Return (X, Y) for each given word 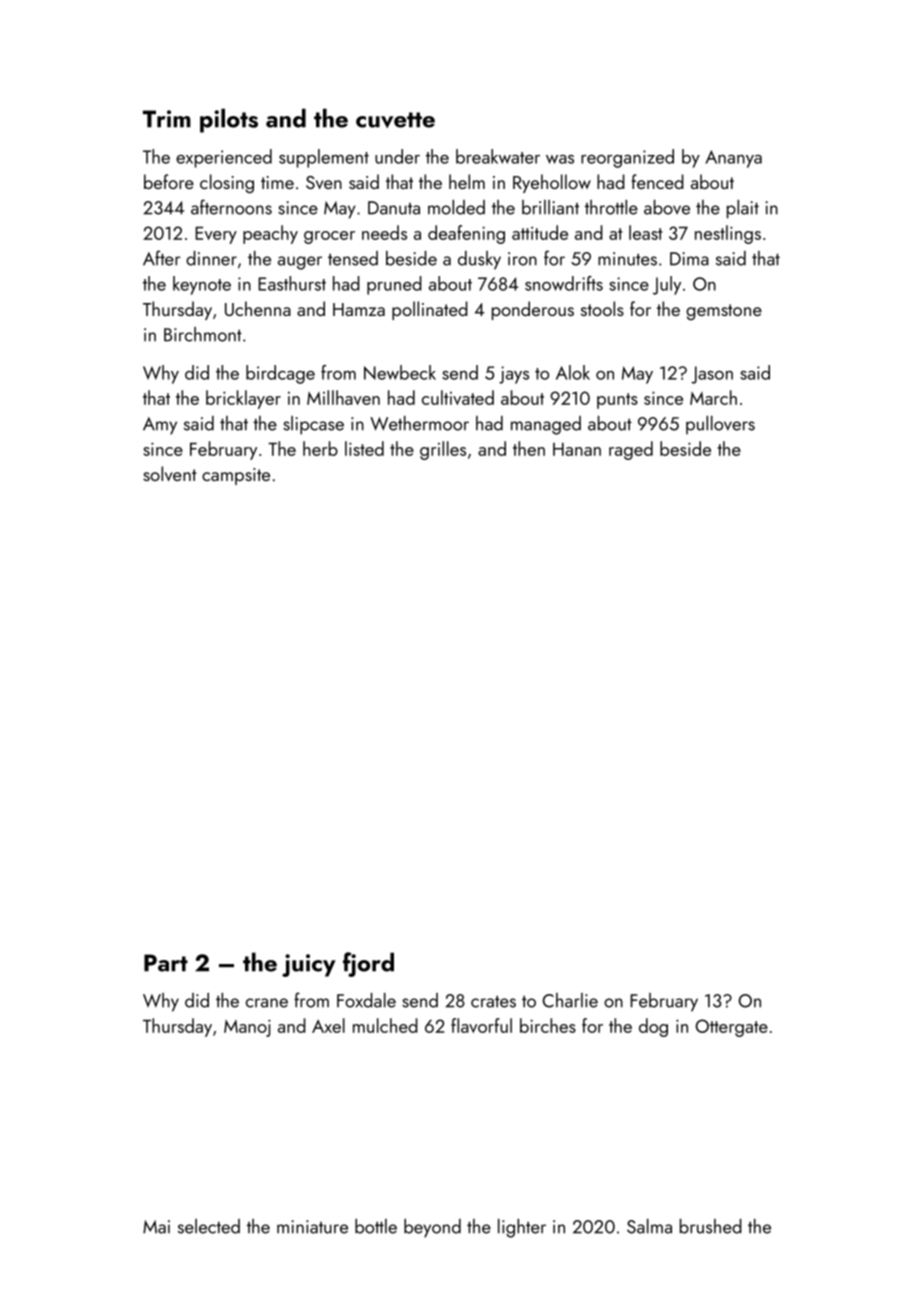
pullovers (720, 425)
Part (166, 963)
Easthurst (292, 283)
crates (493, 1002)
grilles (443, 450)
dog (653, 1027)
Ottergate (732, 1028)
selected (209, 1226)
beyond (432, 1228)
